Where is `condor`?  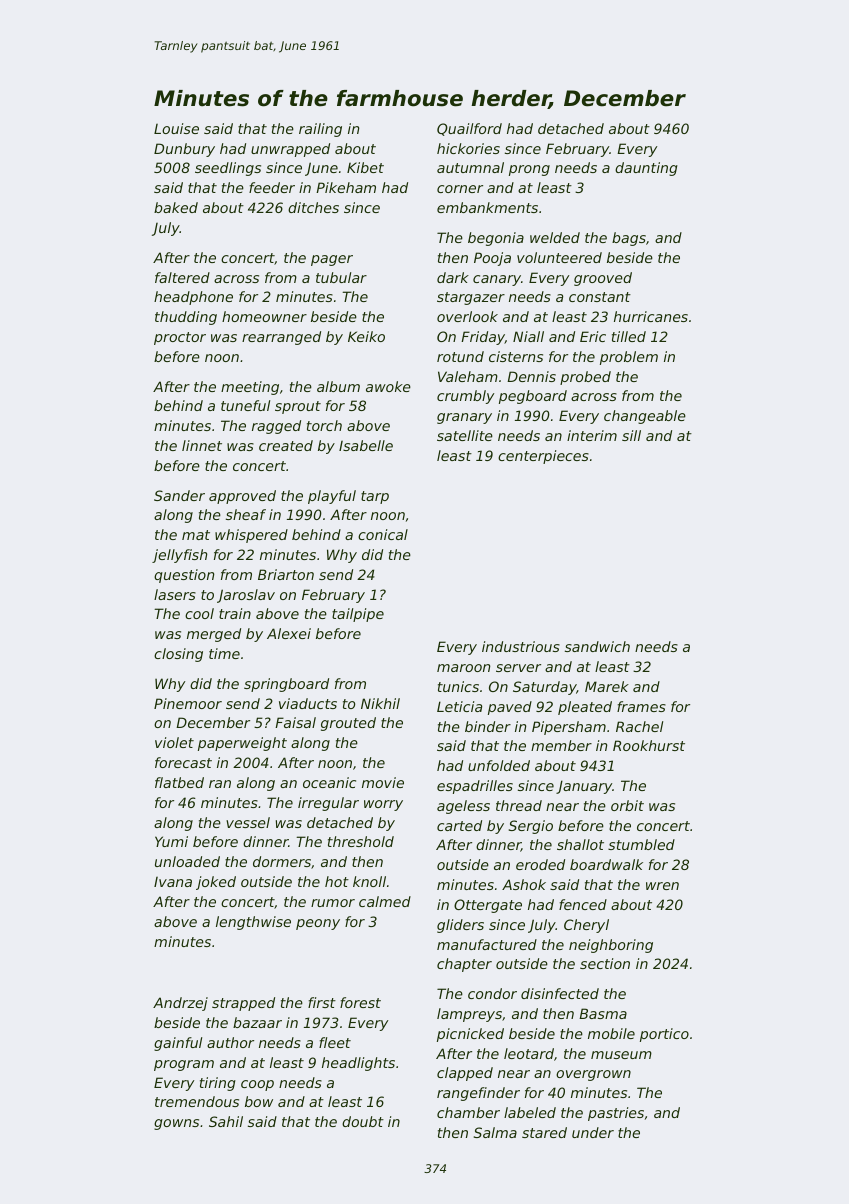
condor is located at coordinates (492, 993).
